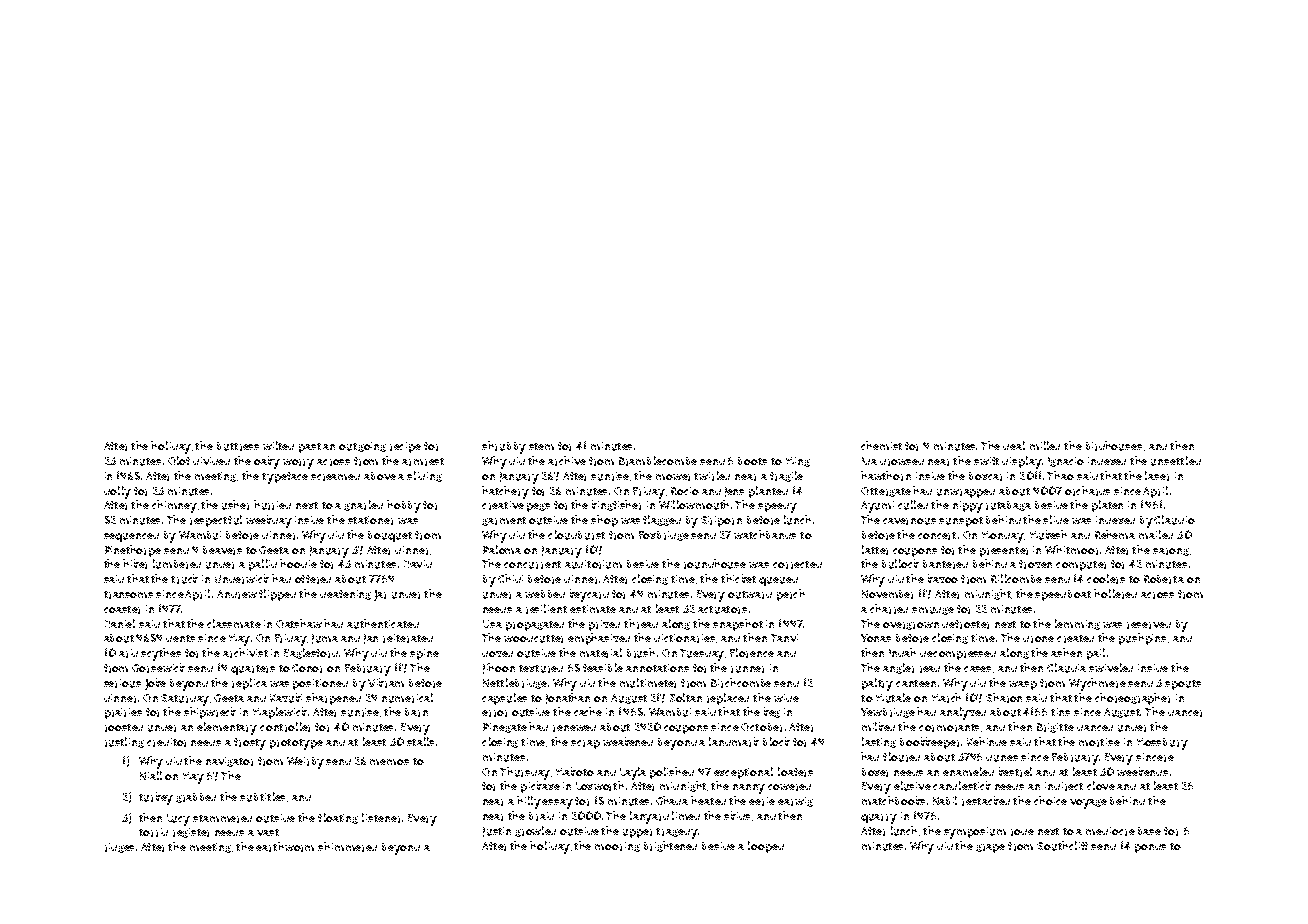 The height and width of the screenshot is (924, 1308). What do you see at coordinates (797, 565) in the screenshot?
I see `corrected` at bounding box center [797, 565].
